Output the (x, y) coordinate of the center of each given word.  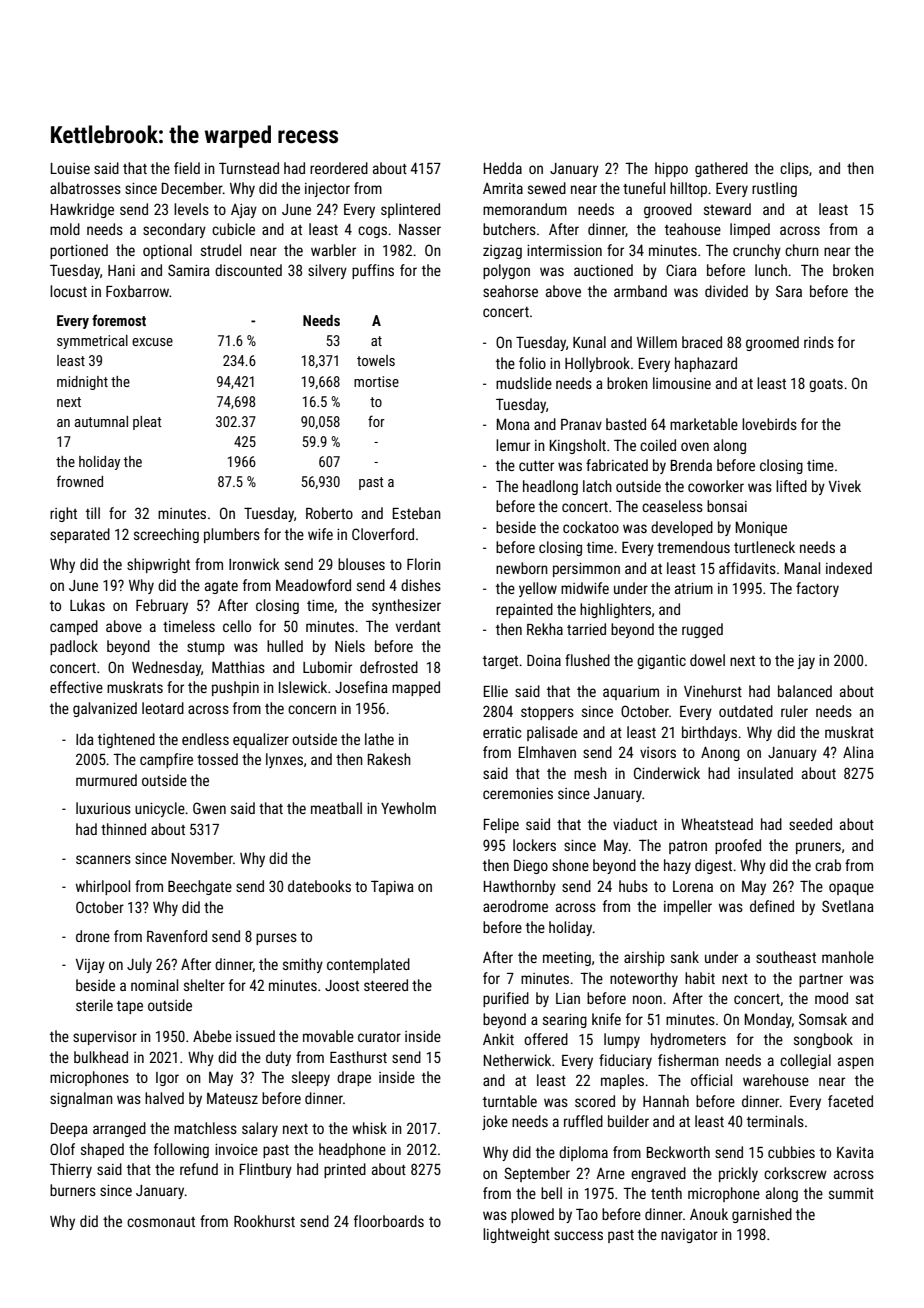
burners (73, 1190)
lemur (513, 445)
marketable (704, 424)
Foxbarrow (137, 291)
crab (828, 865)
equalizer (261, 740)
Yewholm (408, 808)
